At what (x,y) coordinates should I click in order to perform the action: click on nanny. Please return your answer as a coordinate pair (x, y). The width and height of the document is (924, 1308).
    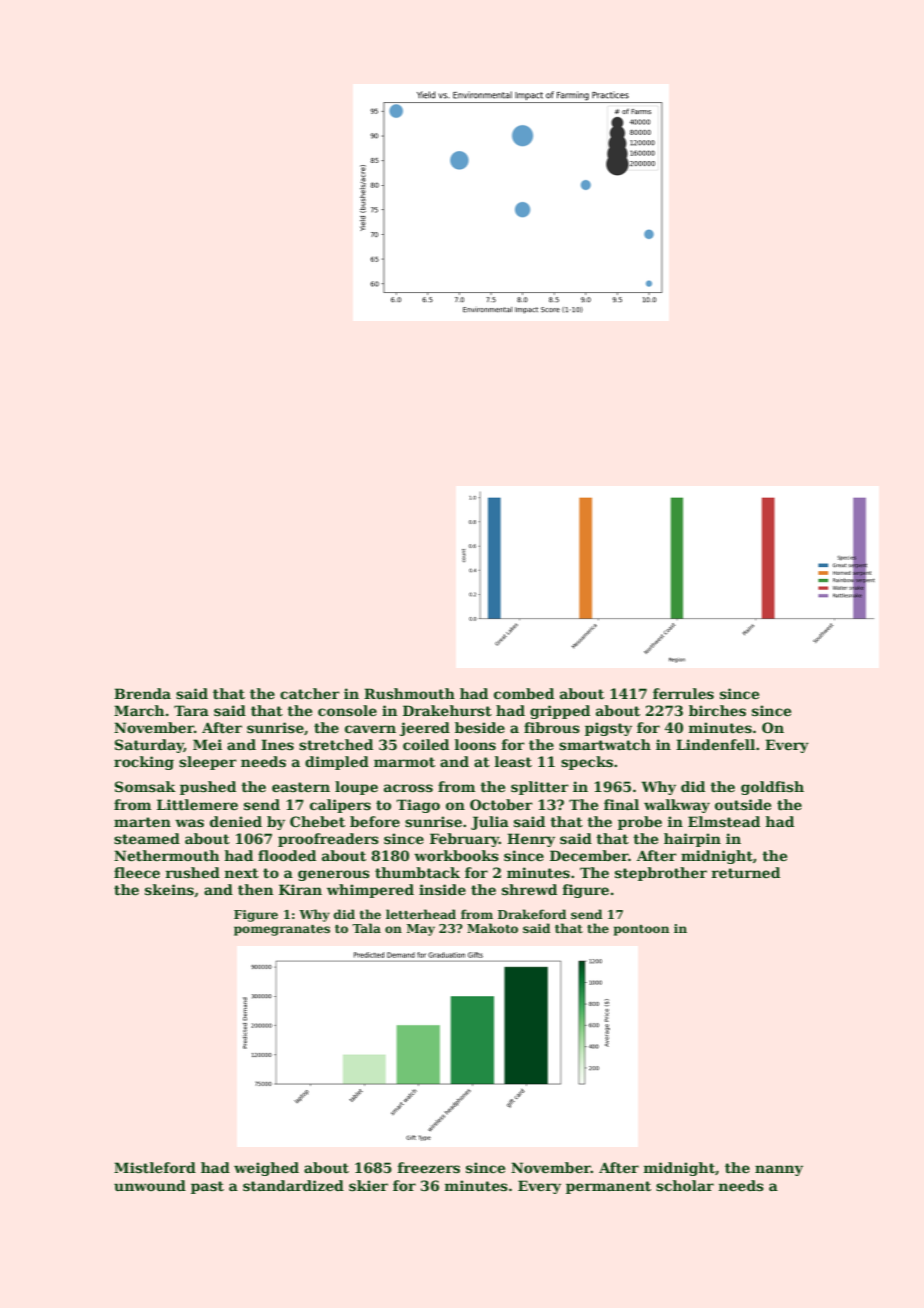
    Looking at the image, I should click on (779, 1170).
